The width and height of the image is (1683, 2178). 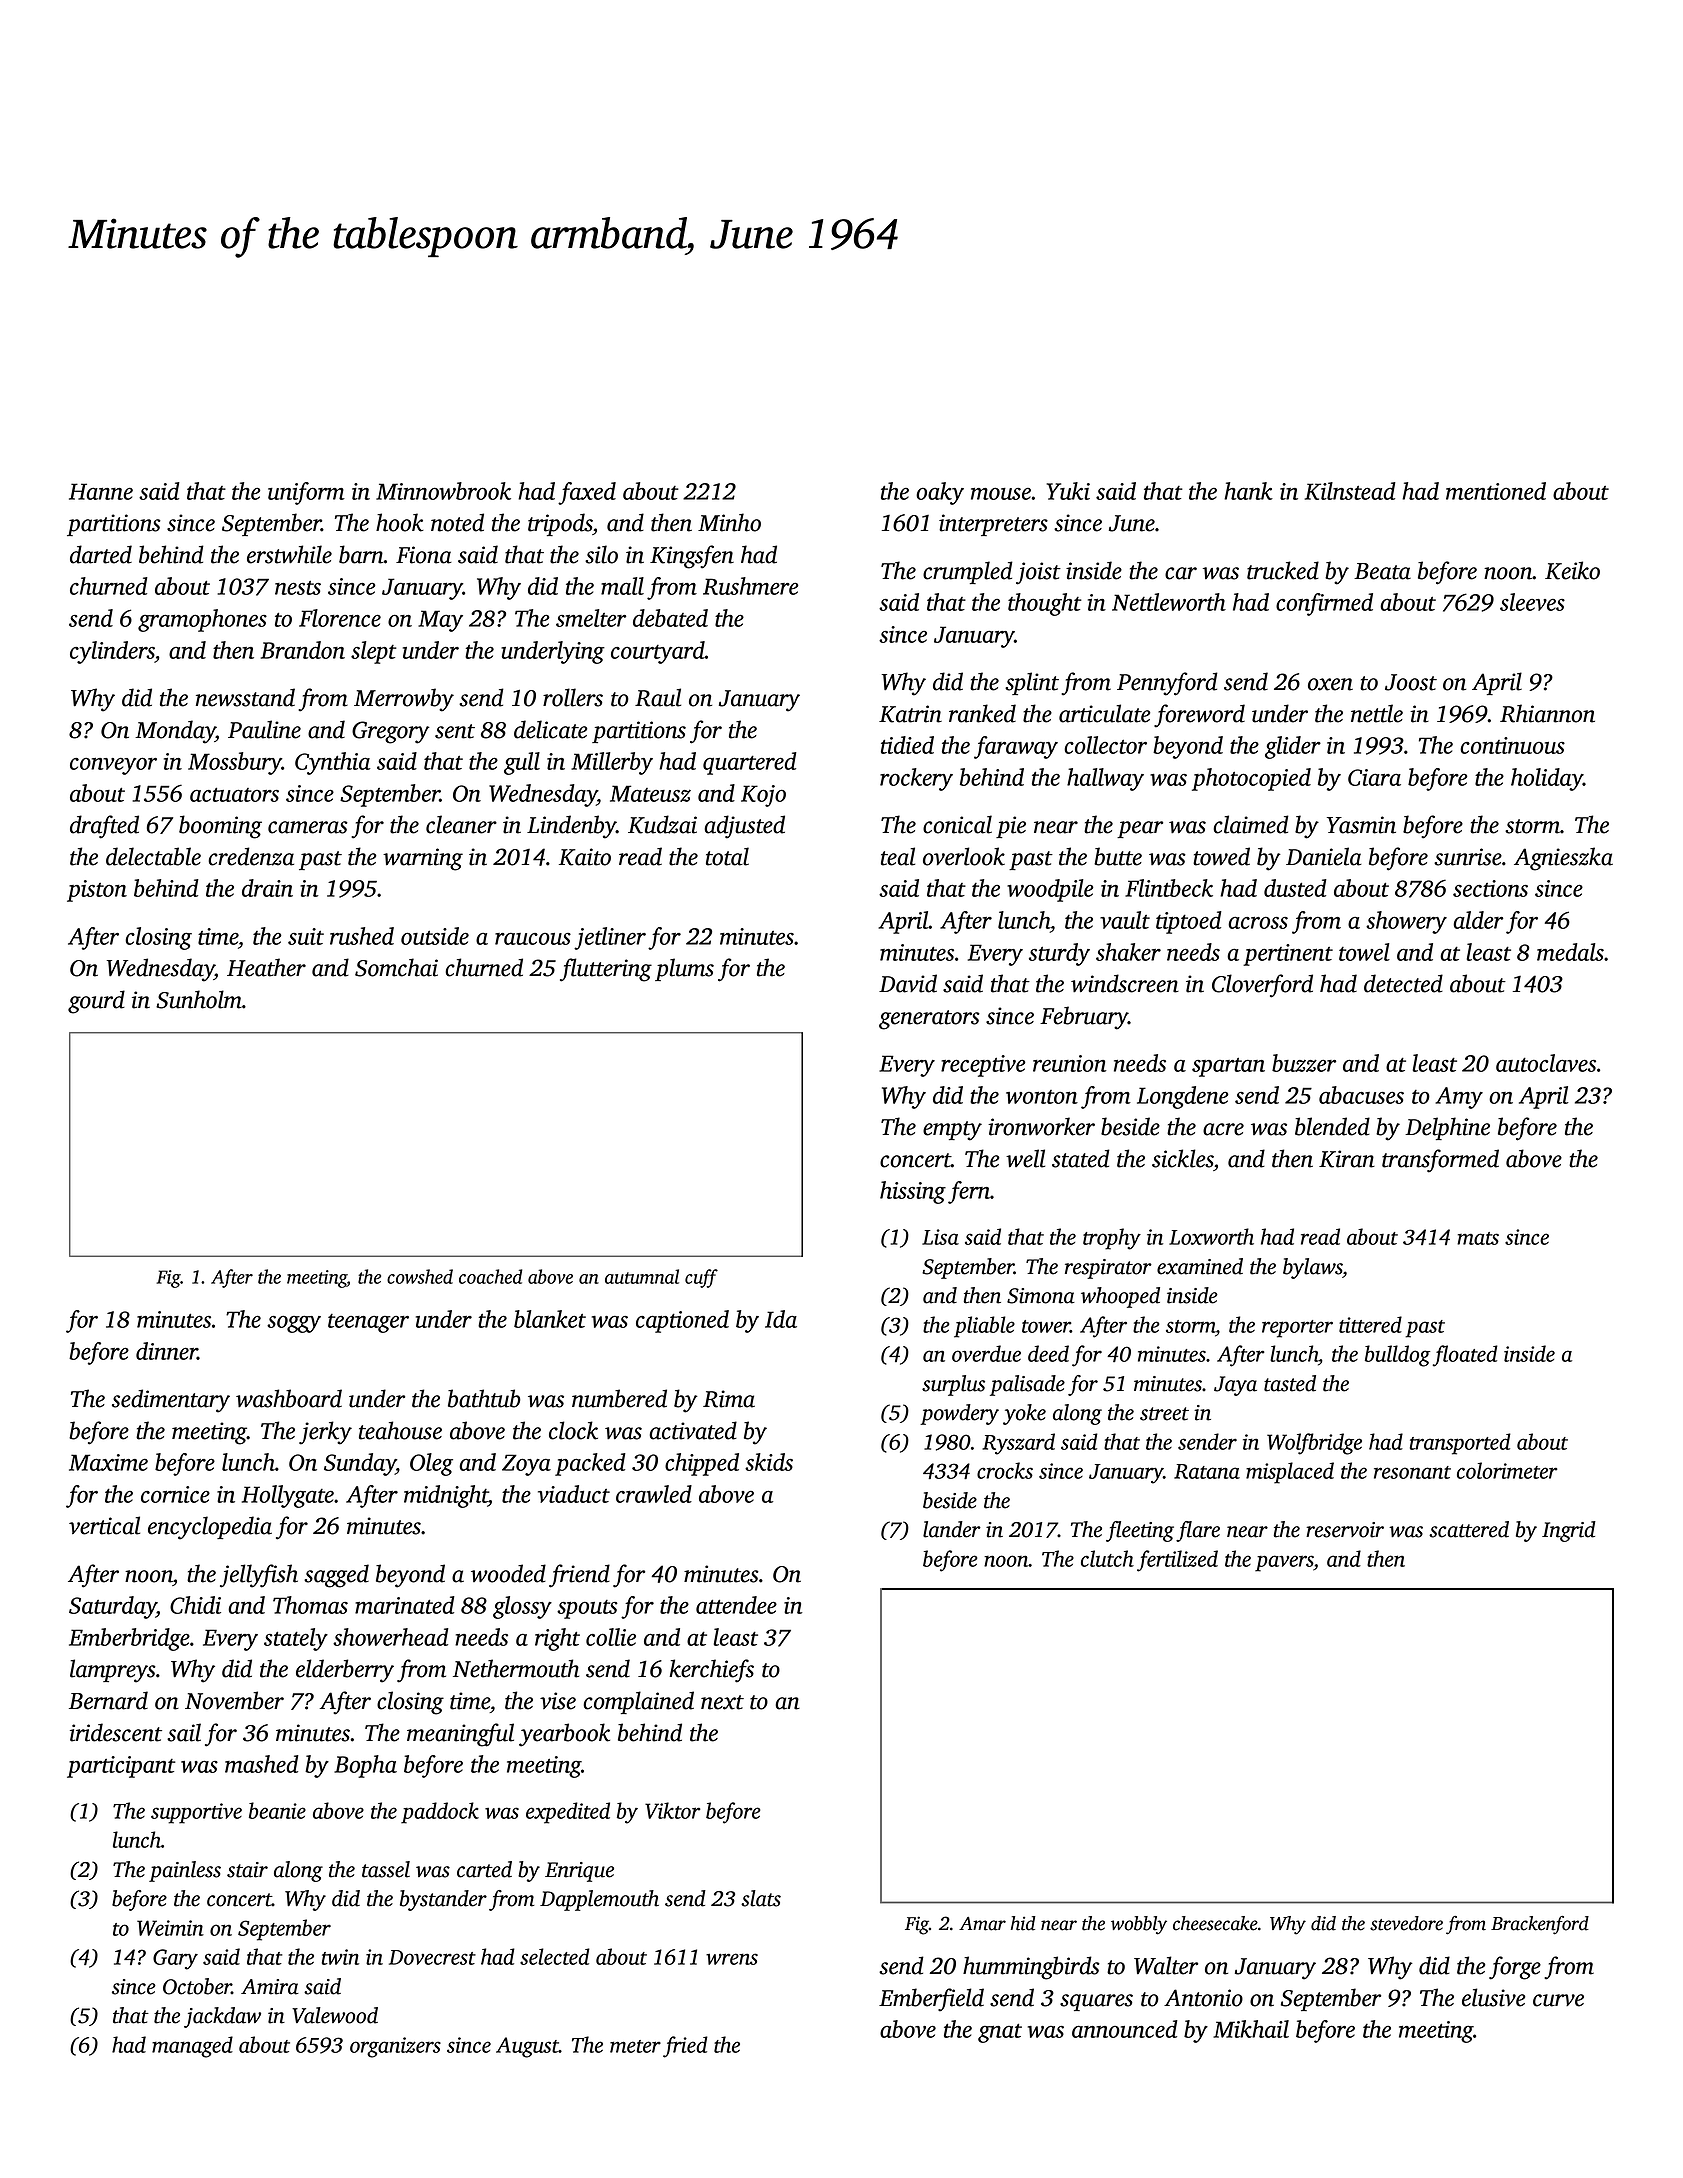 I want to click on dinner, so click(x=167, y=1351).
